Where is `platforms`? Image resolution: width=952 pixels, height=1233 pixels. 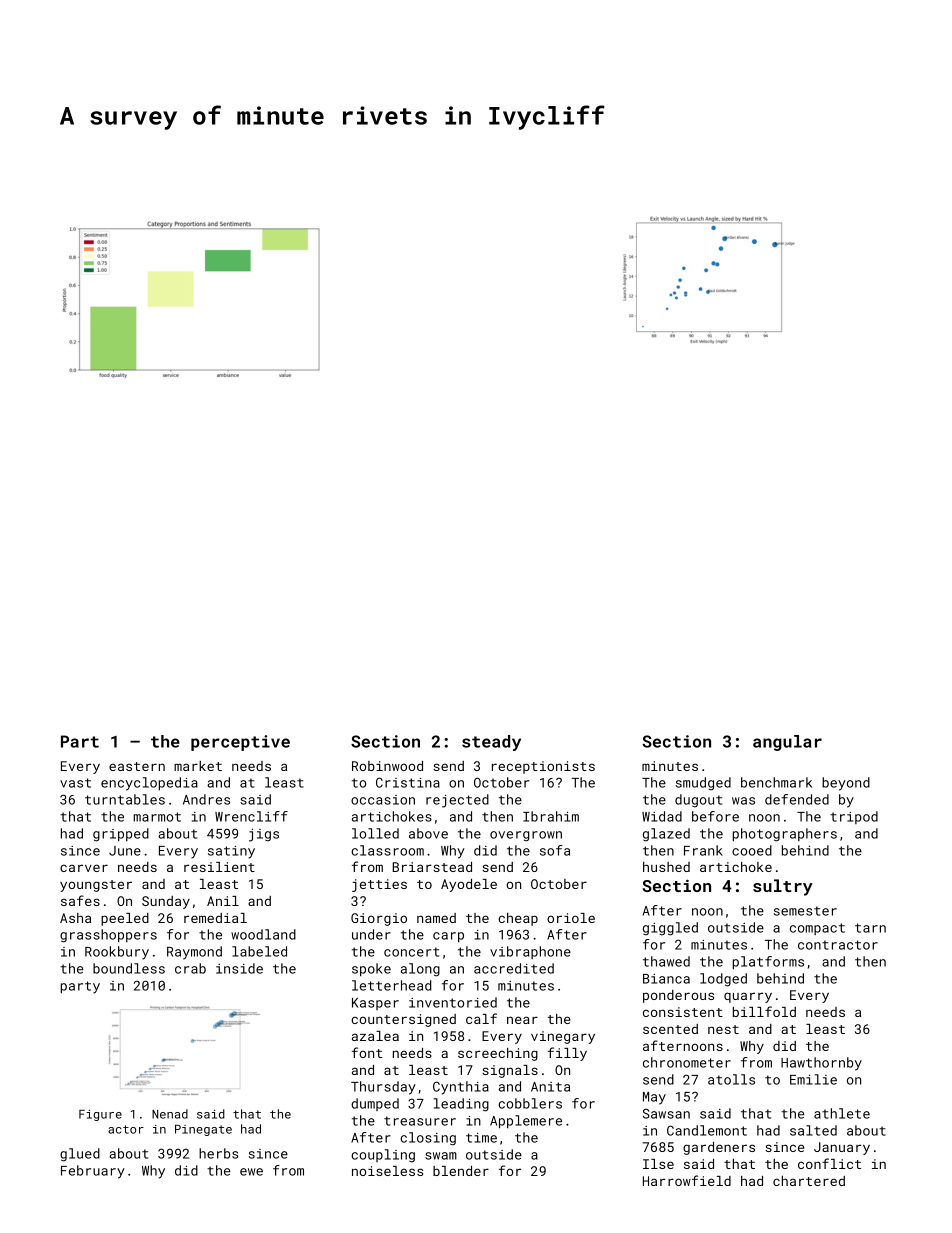 platforms is located at coordinates (768, 963).
